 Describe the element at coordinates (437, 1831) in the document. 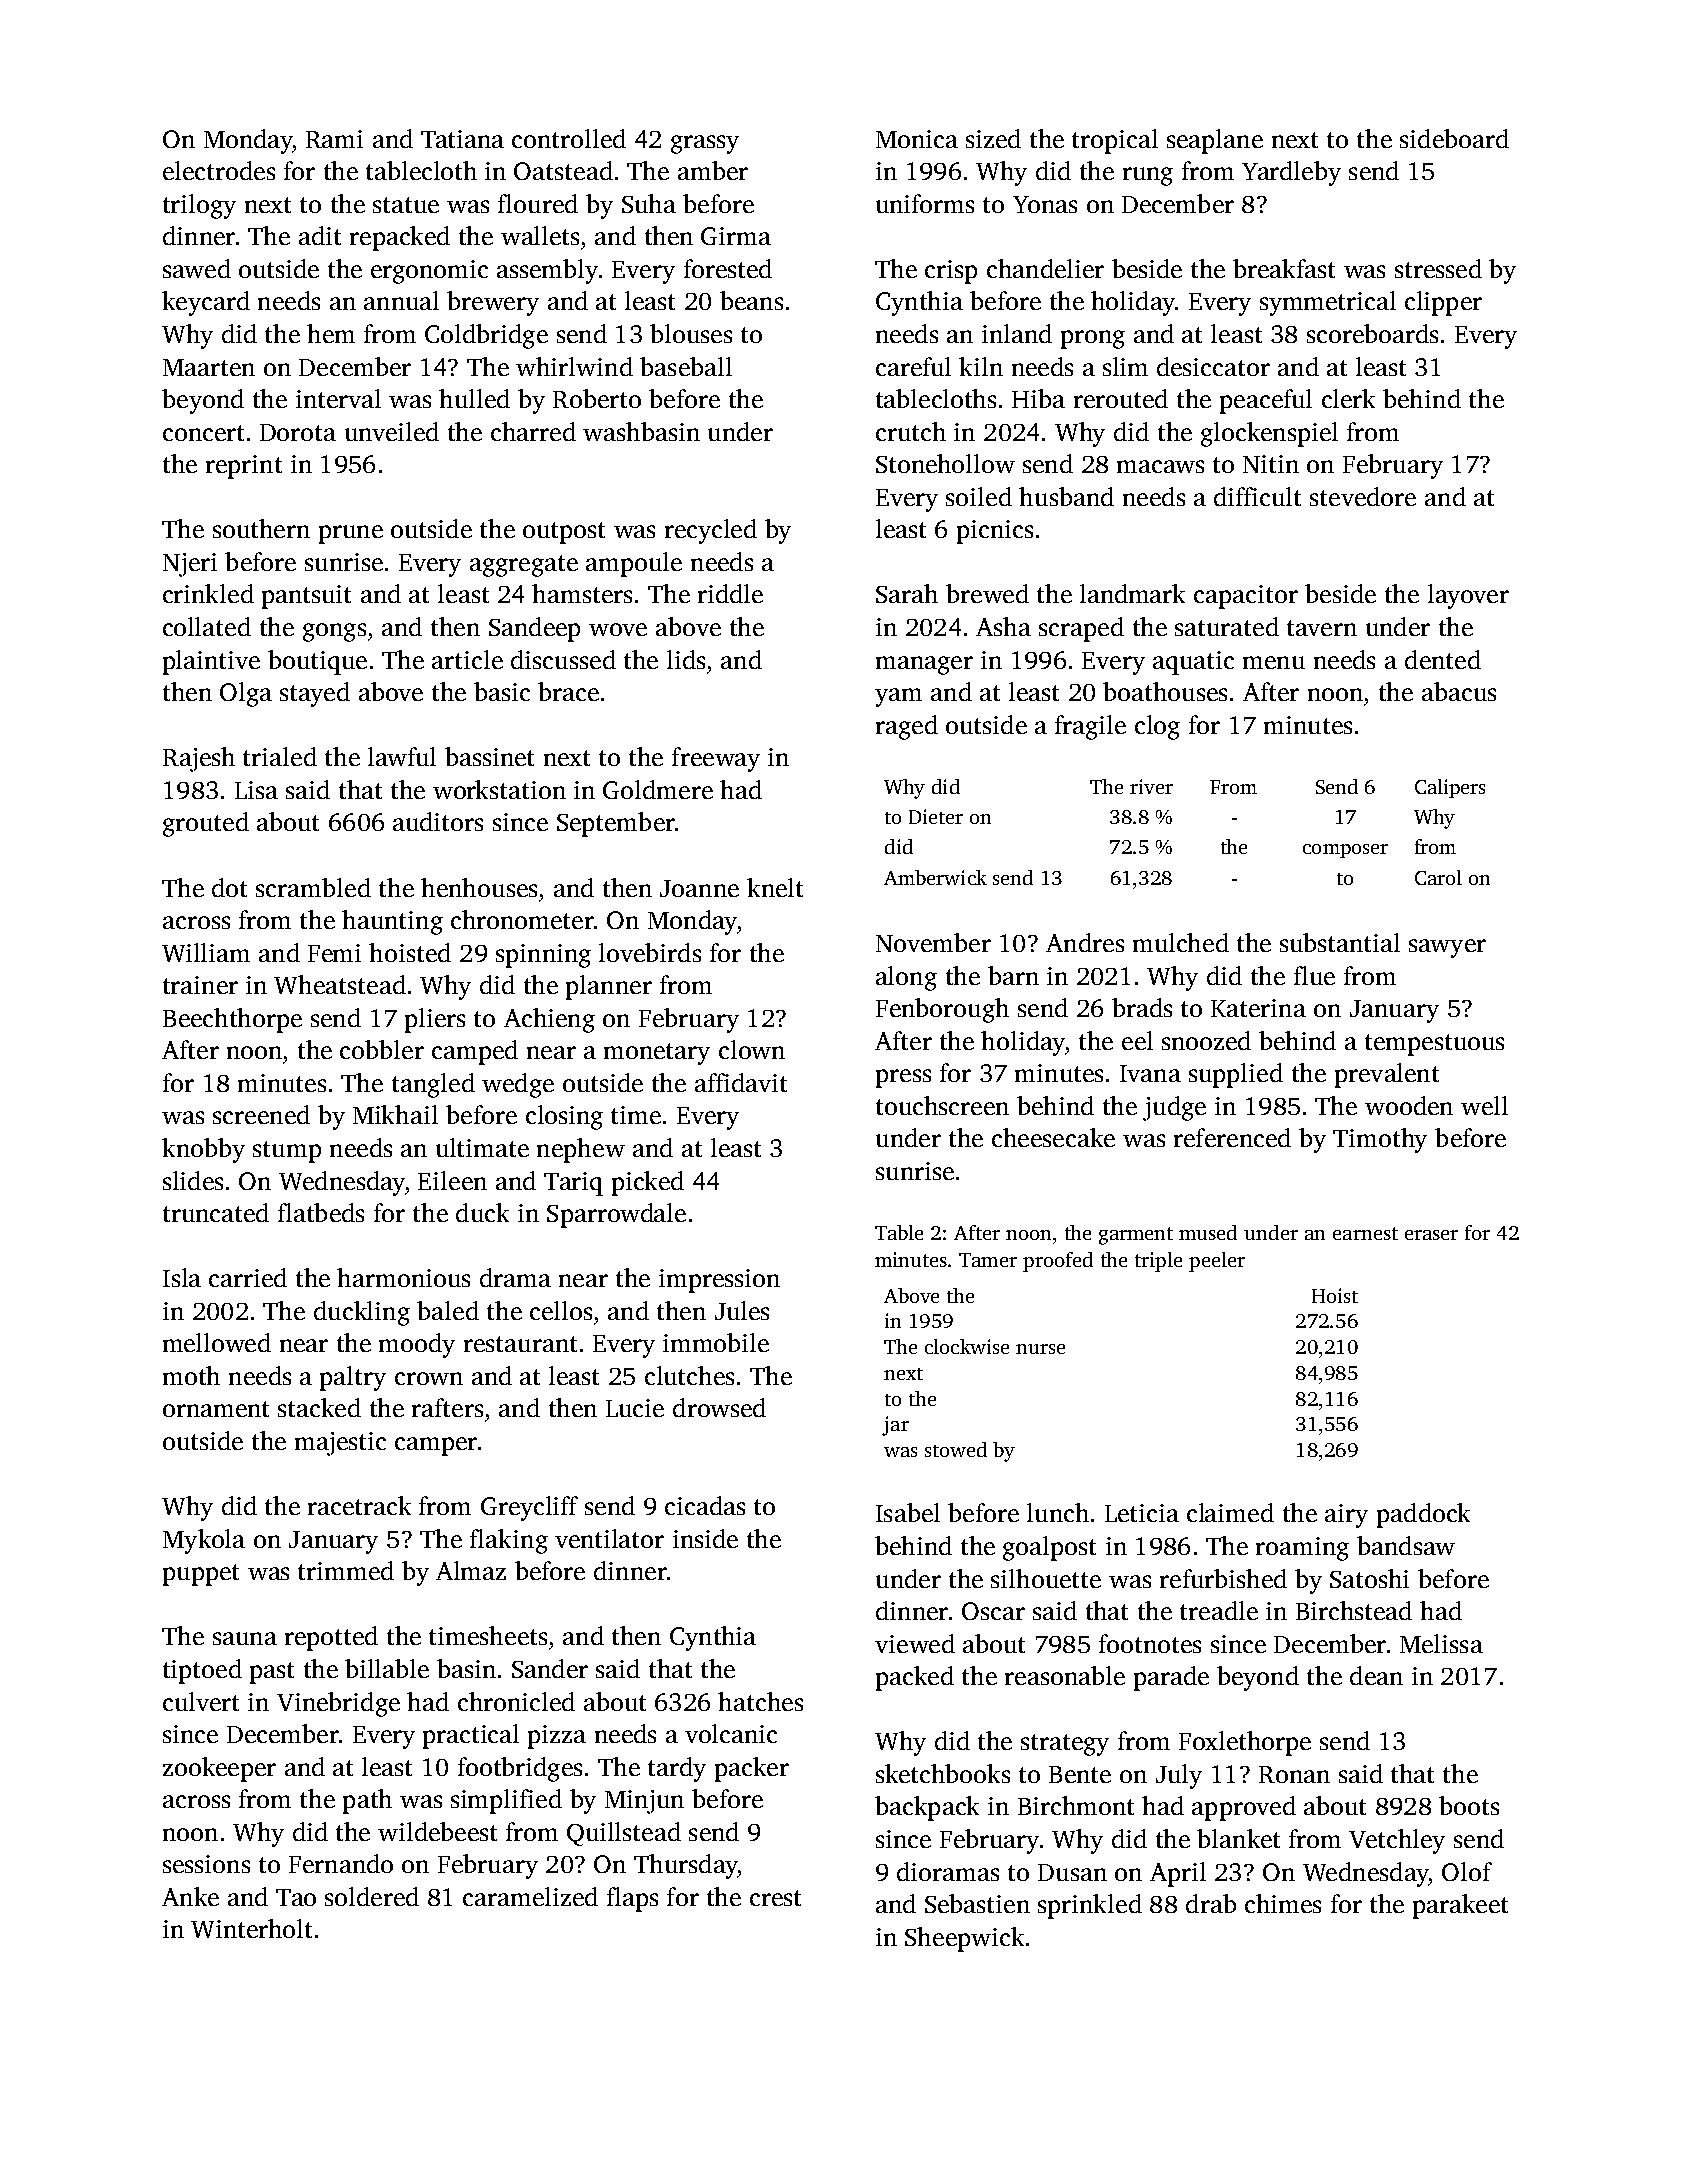

I see `wildebeest` at that location.
